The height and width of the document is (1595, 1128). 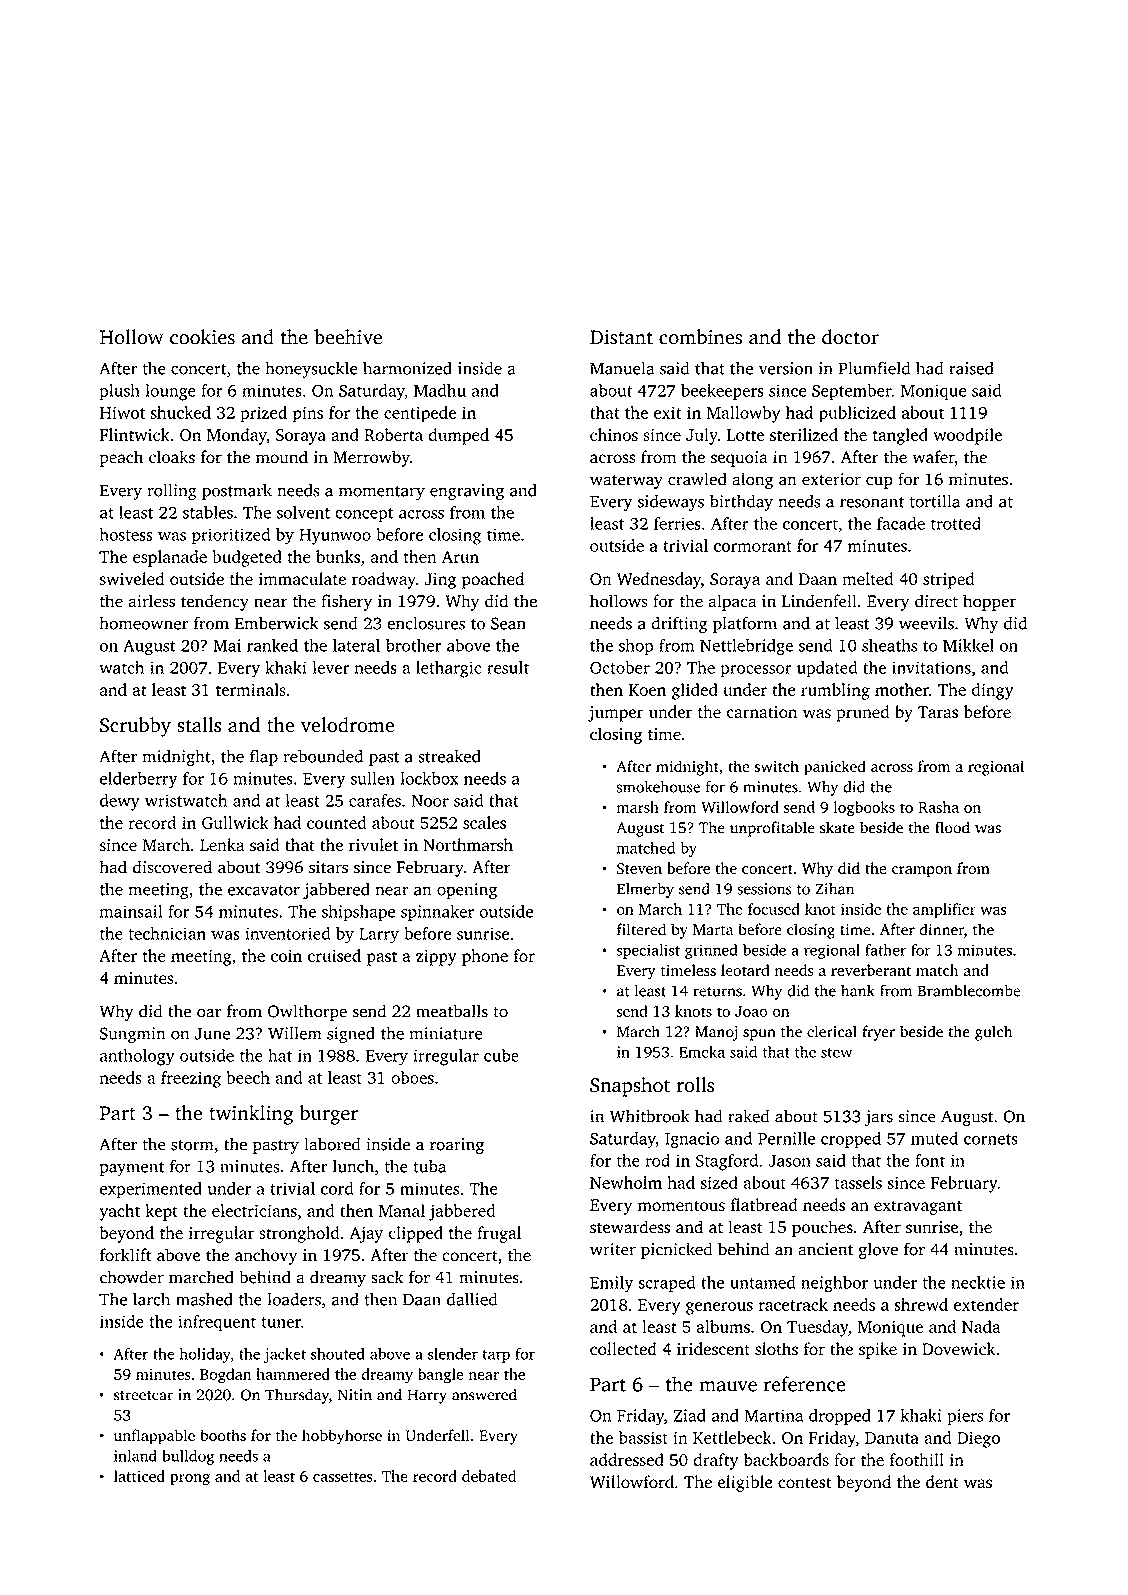 I want to click on homeowner, so click(x=143, y=623).
